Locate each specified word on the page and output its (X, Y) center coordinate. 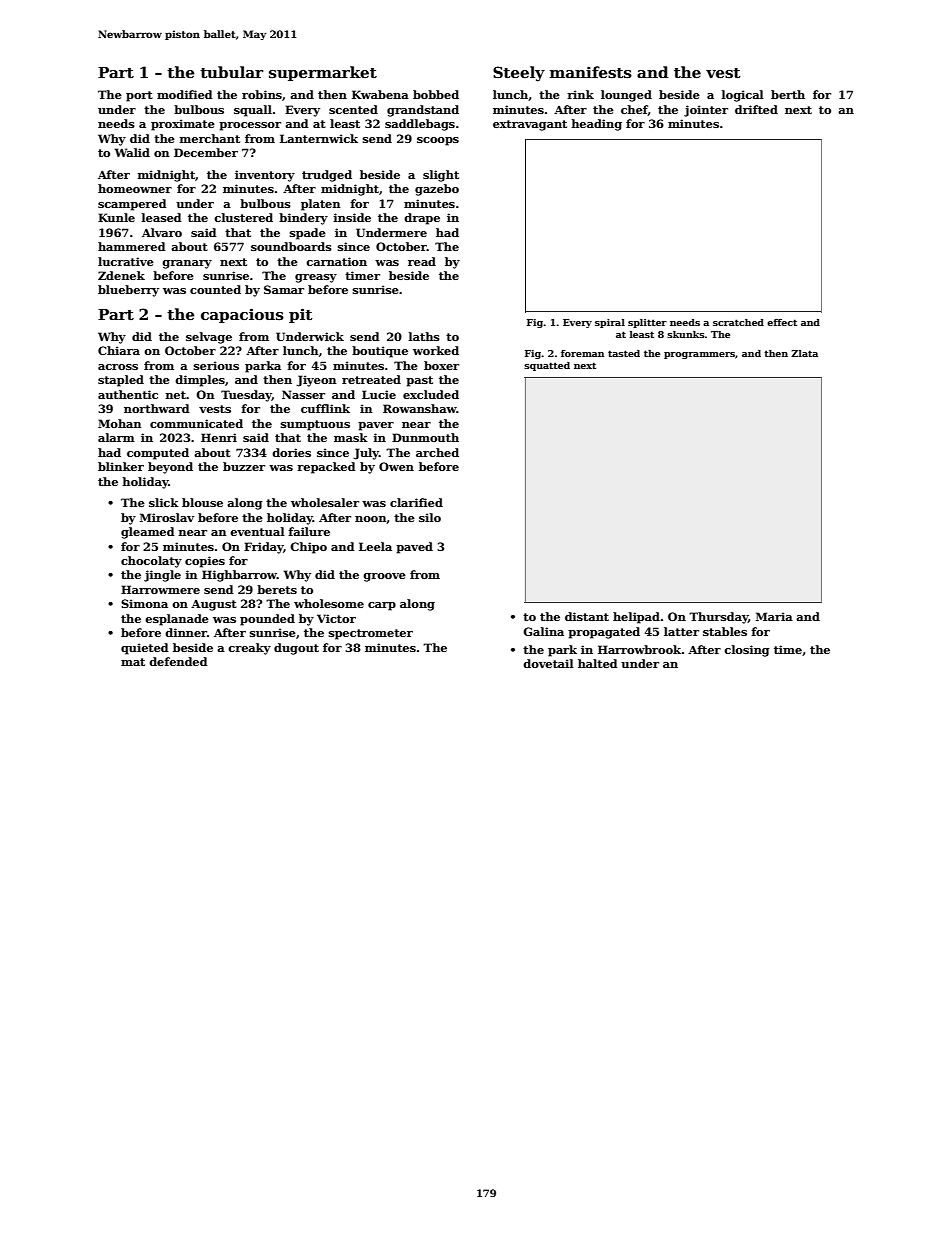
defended (178, 661)
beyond (170, 468)
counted (215, 289)
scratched (738, 322)
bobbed (436, 94)
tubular (231, 72)
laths (424, 336)
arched (437, 452)
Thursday (718, 618)
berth (788, 94)
